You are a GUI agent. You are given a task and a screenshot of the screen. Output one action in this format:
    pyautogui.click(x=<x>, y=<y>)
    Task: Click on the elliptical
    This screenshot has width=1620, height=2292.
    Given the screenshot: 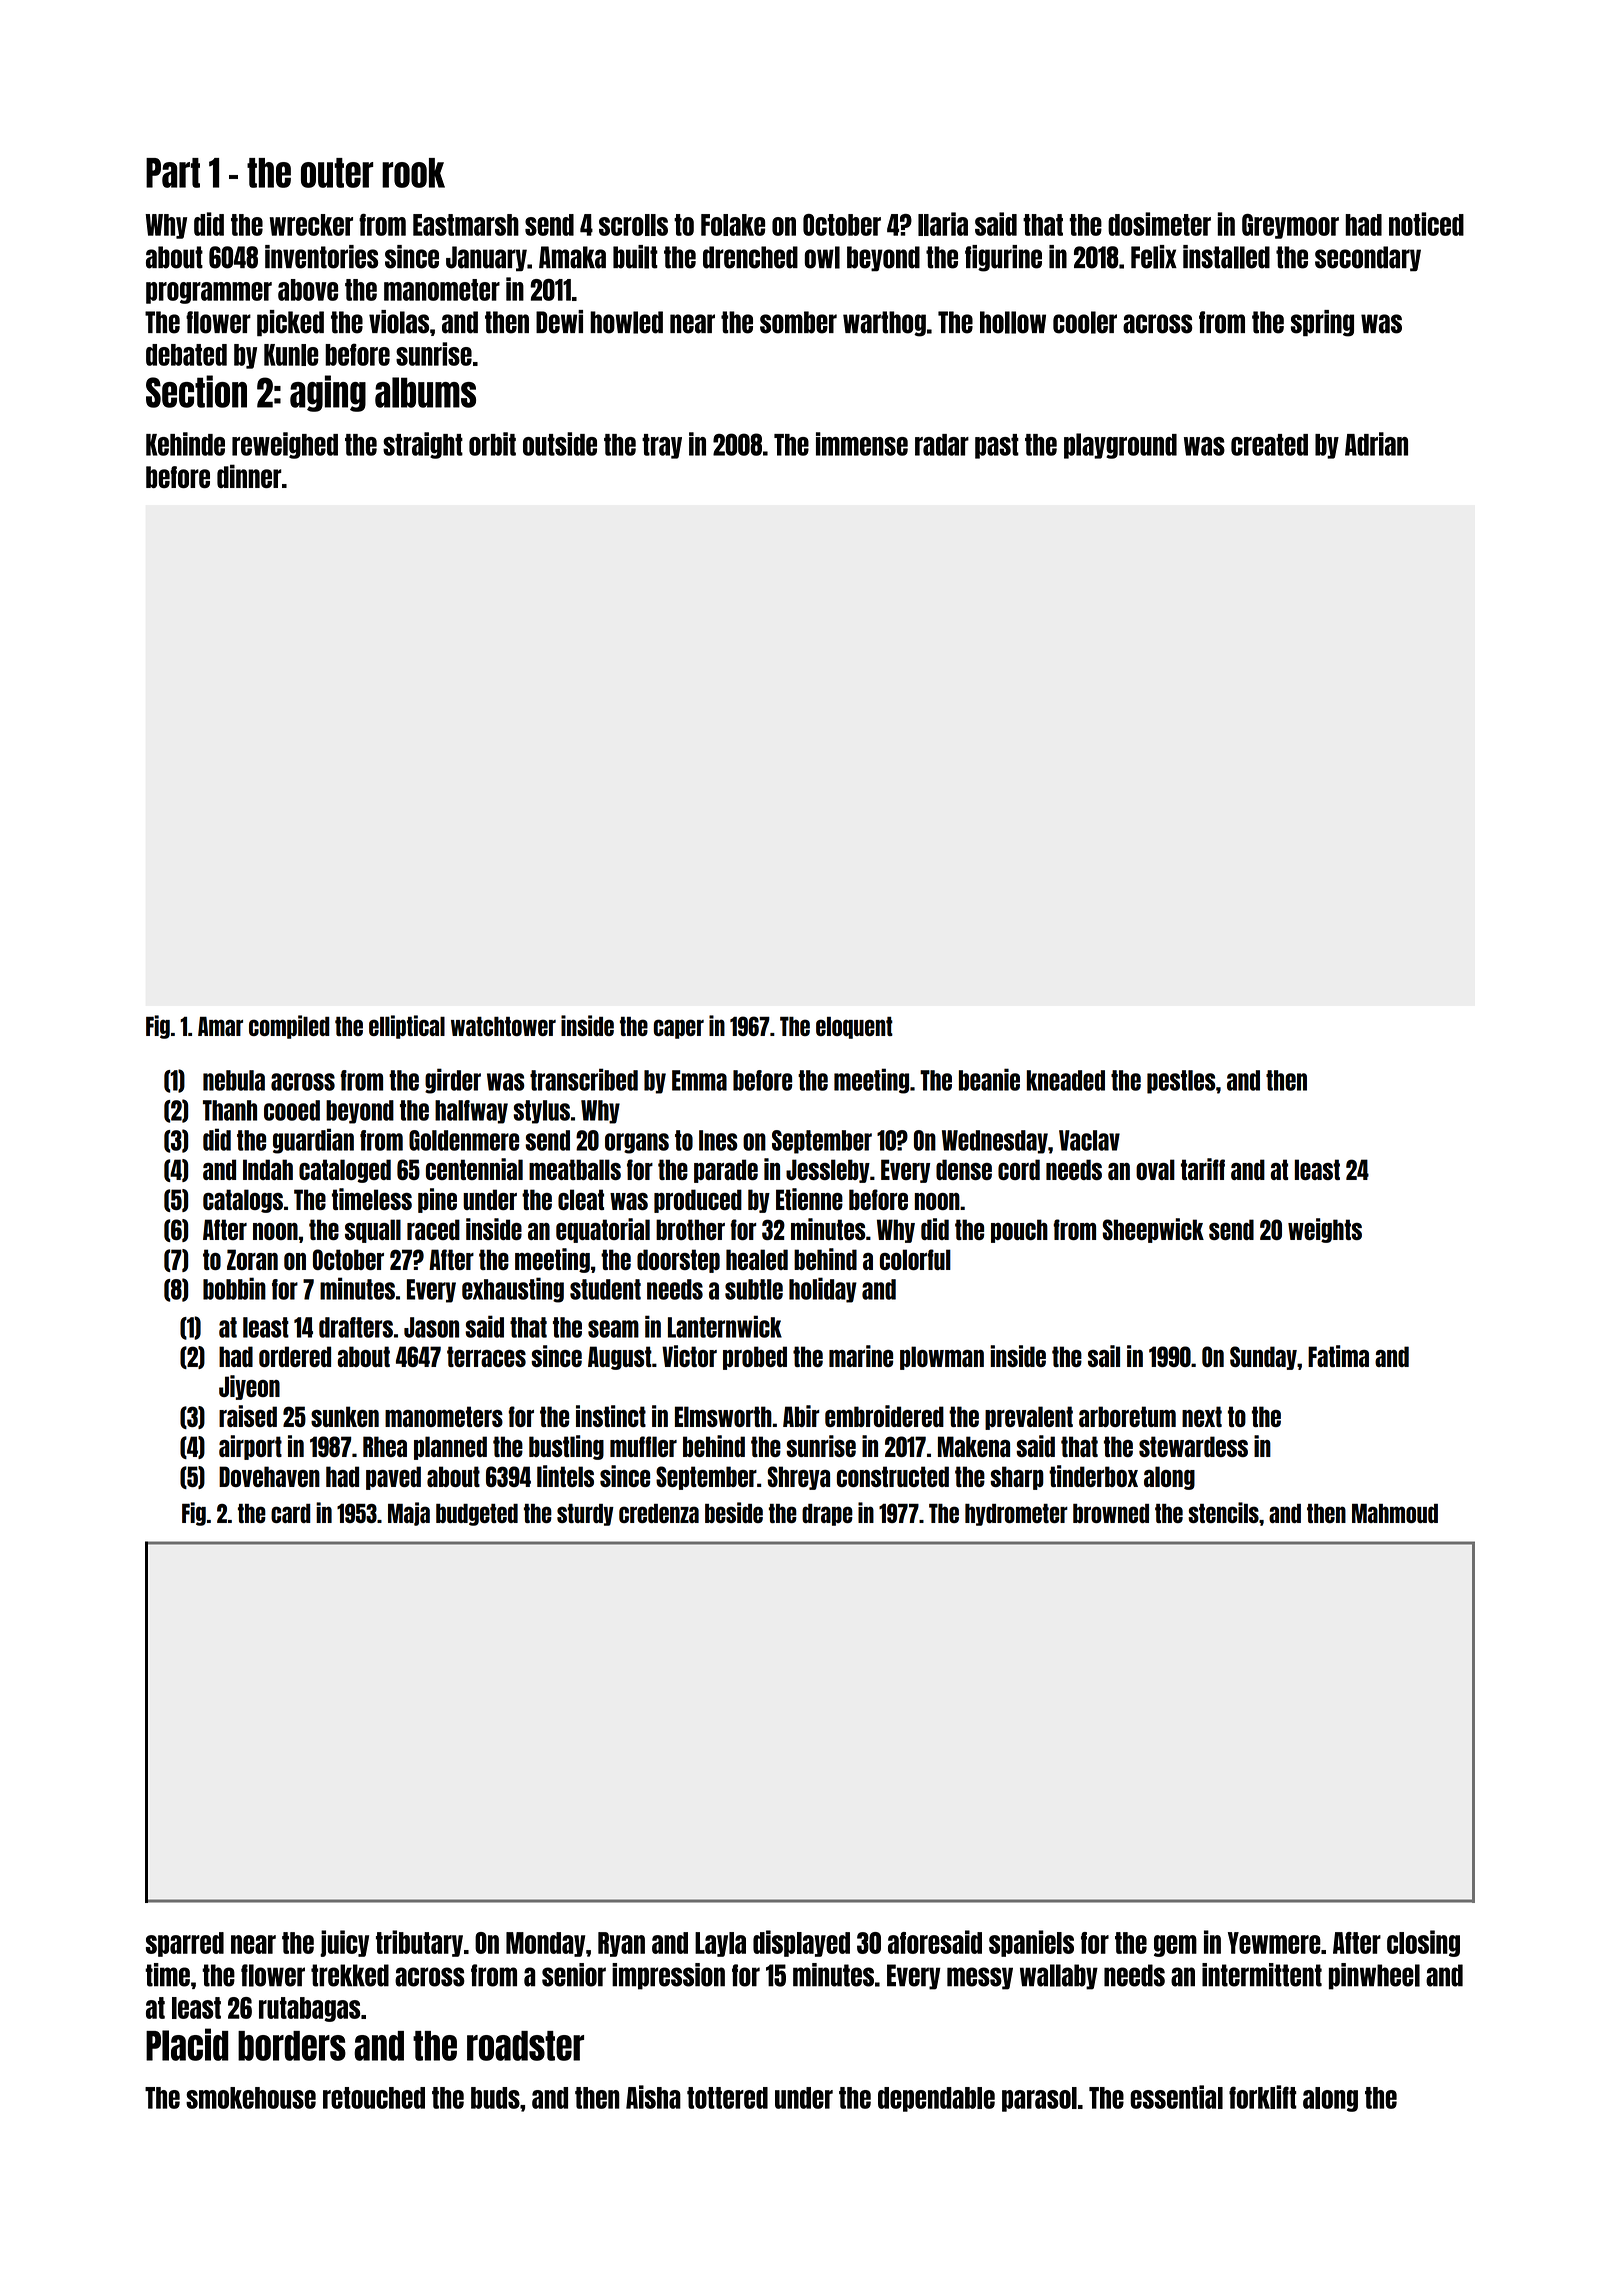 What is the action you would take?
    pyautogui.click(x=407, y=1027)
